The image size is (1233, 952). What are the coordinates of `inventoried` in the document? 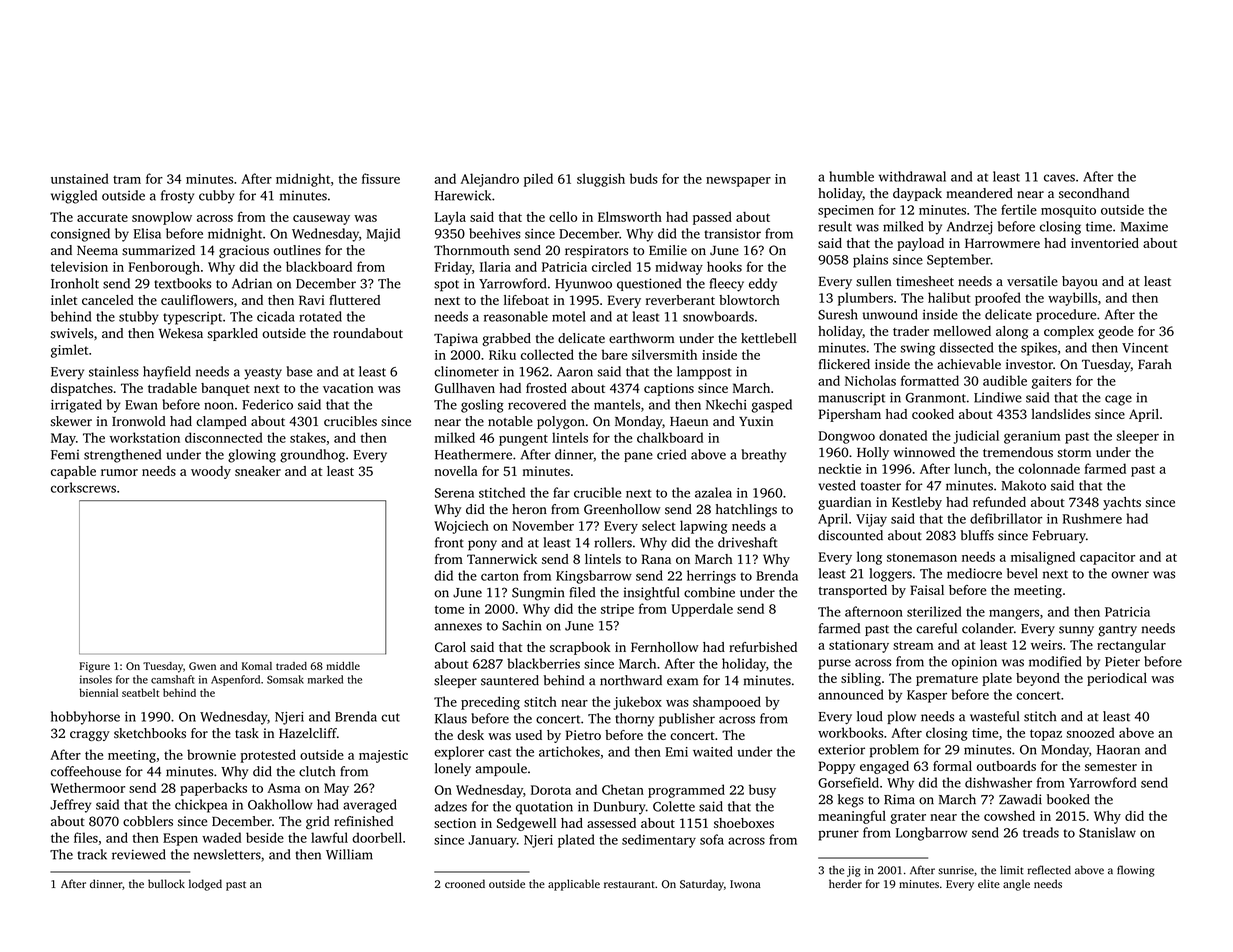 It's located at (1105, 243).
